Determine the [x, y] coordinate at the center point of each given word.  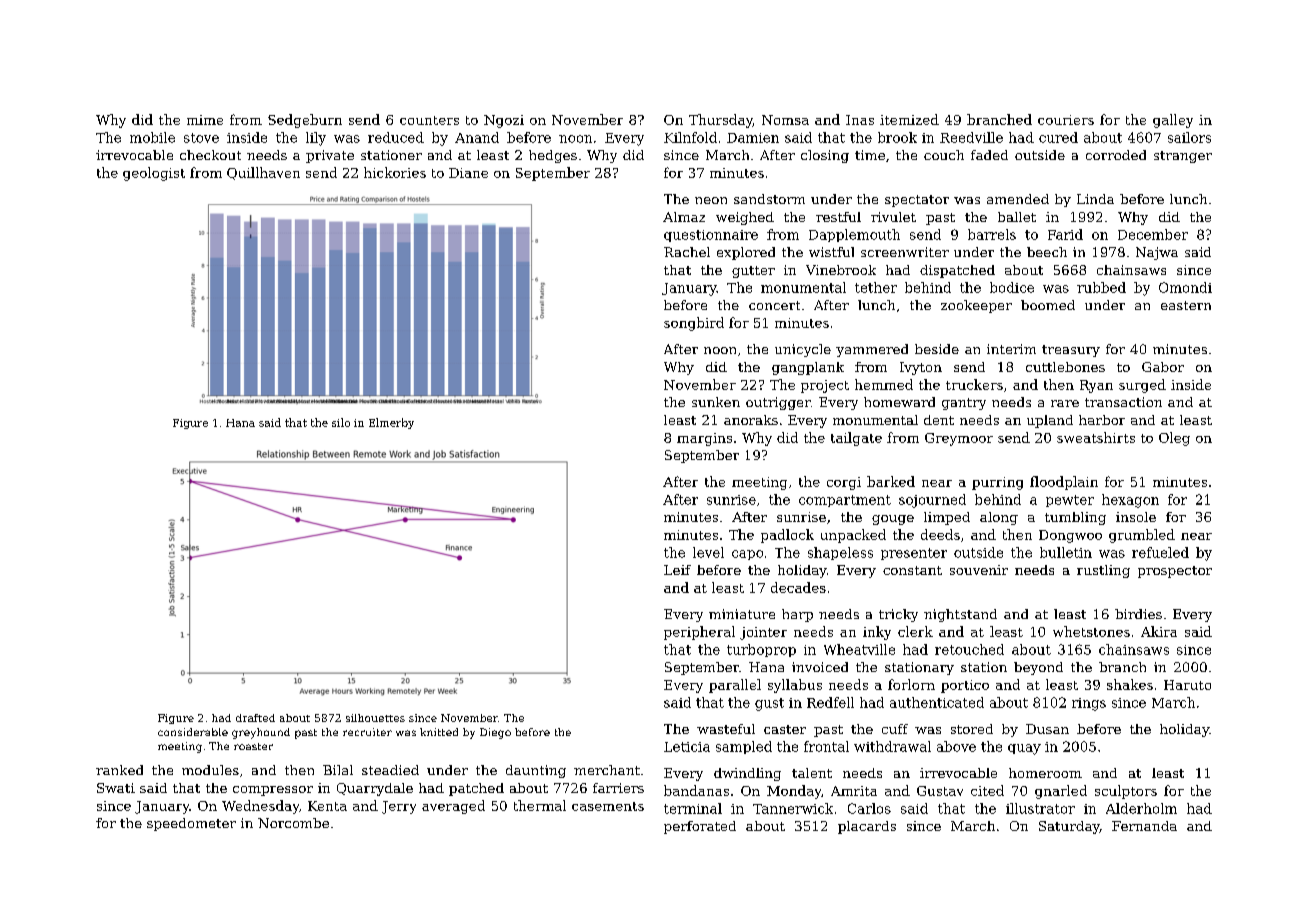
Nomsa [785, 120]
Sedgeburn [305, 121]
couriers [1066, 120]
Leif [677, 570]
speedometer [191, 824]
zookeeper [976, 306]
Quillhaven [263, 173]
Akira [1159, 631]
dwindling [747, 774]
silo [341, 422]
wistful [831, 252]
